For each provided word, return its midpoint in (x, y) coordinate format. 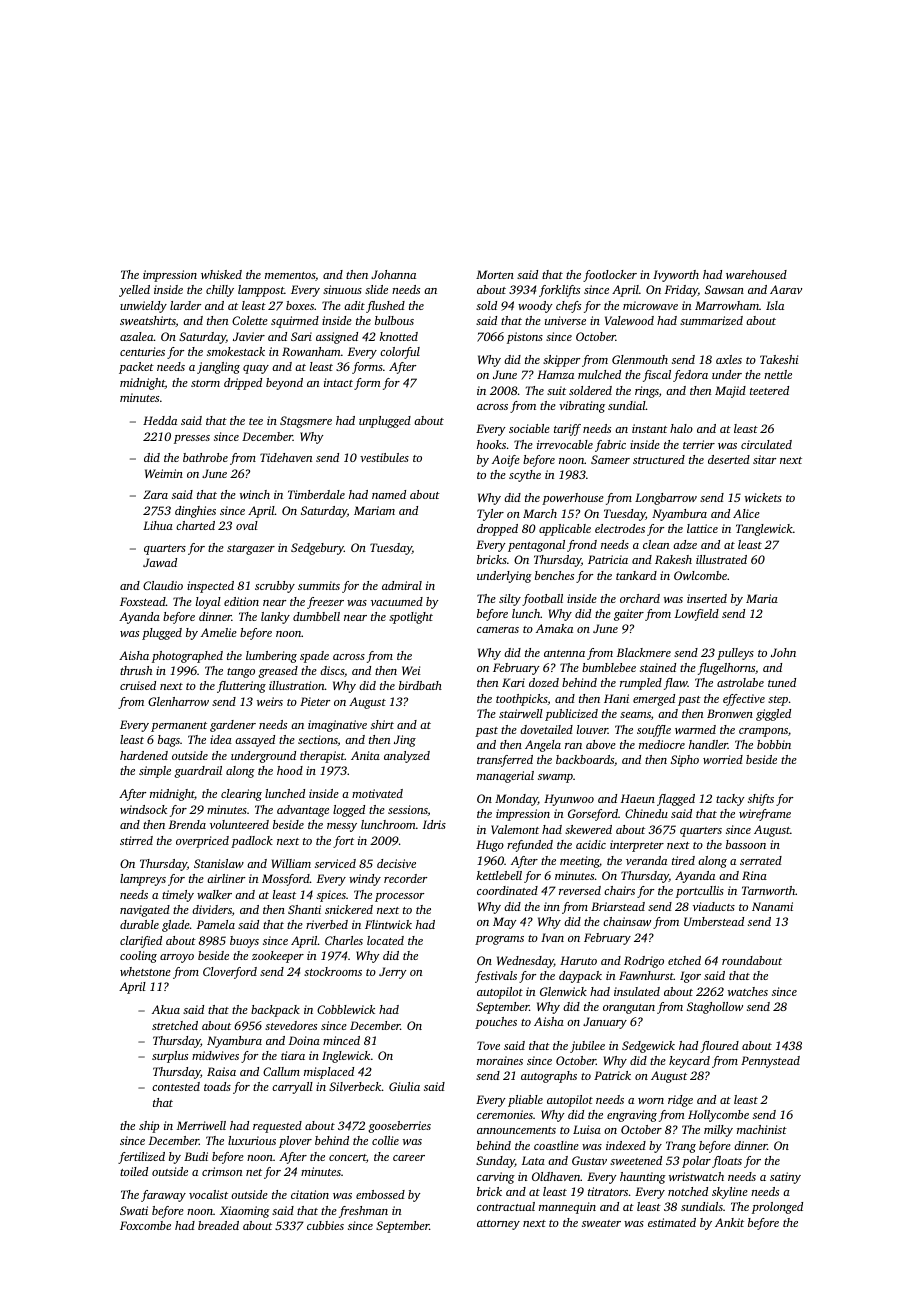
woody (535, 307)
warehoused (756, 274)
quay (256, 369)
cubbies (325, 1225)
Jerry (393, 973)
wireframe (765, 815)
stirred (136, 840)
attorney (498, 1225)
